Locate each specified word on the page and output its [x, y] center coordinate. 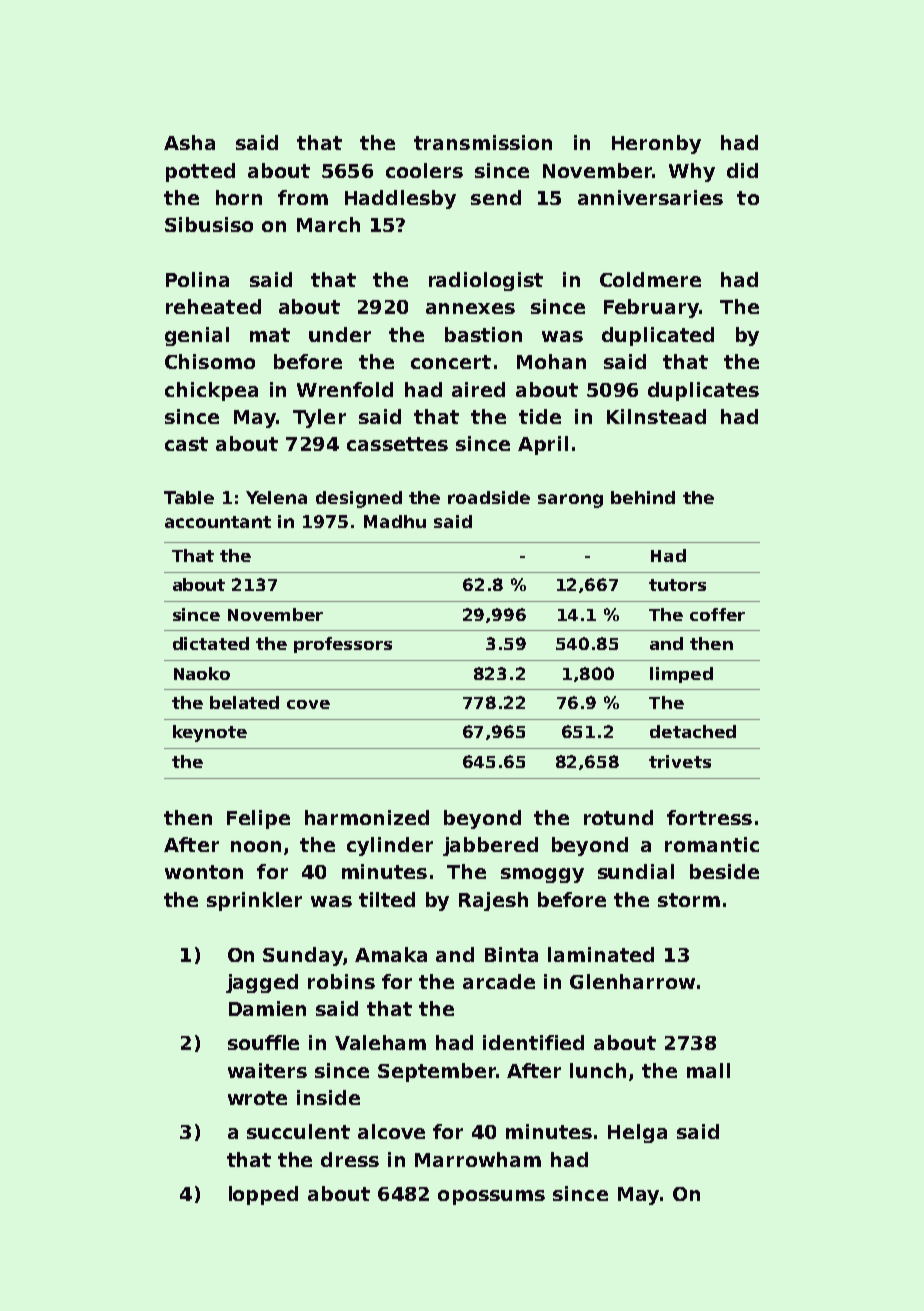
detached [693, 731]
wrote [257, 1098]
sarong [570, 501]
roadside [489, 497]
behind [643, 497]
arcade [499, 981]
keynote [210, 733]
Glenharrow [632, 981]
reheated [213, 306]
